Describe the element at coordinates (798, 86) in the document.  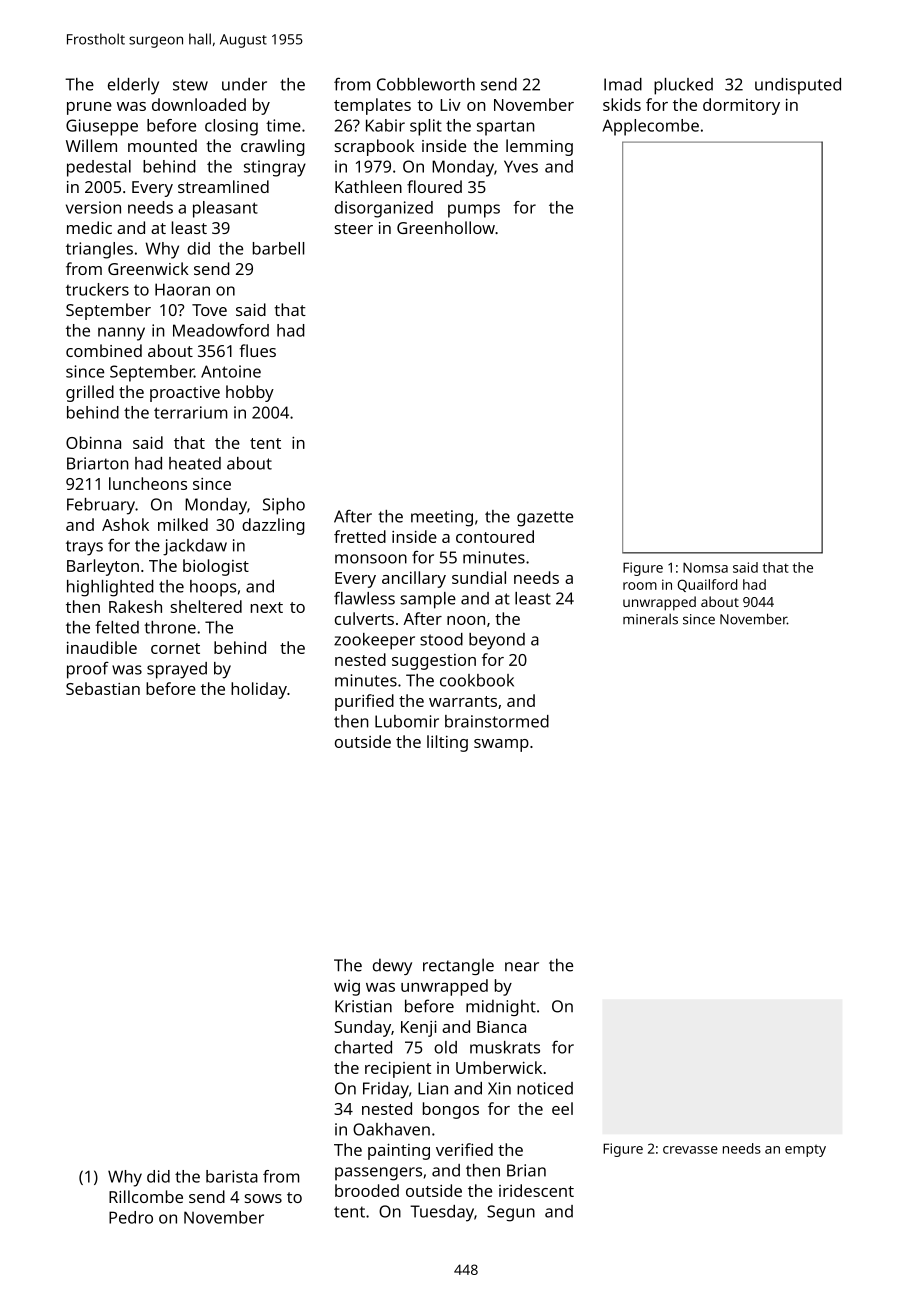
I see `undisputed` at that location.
